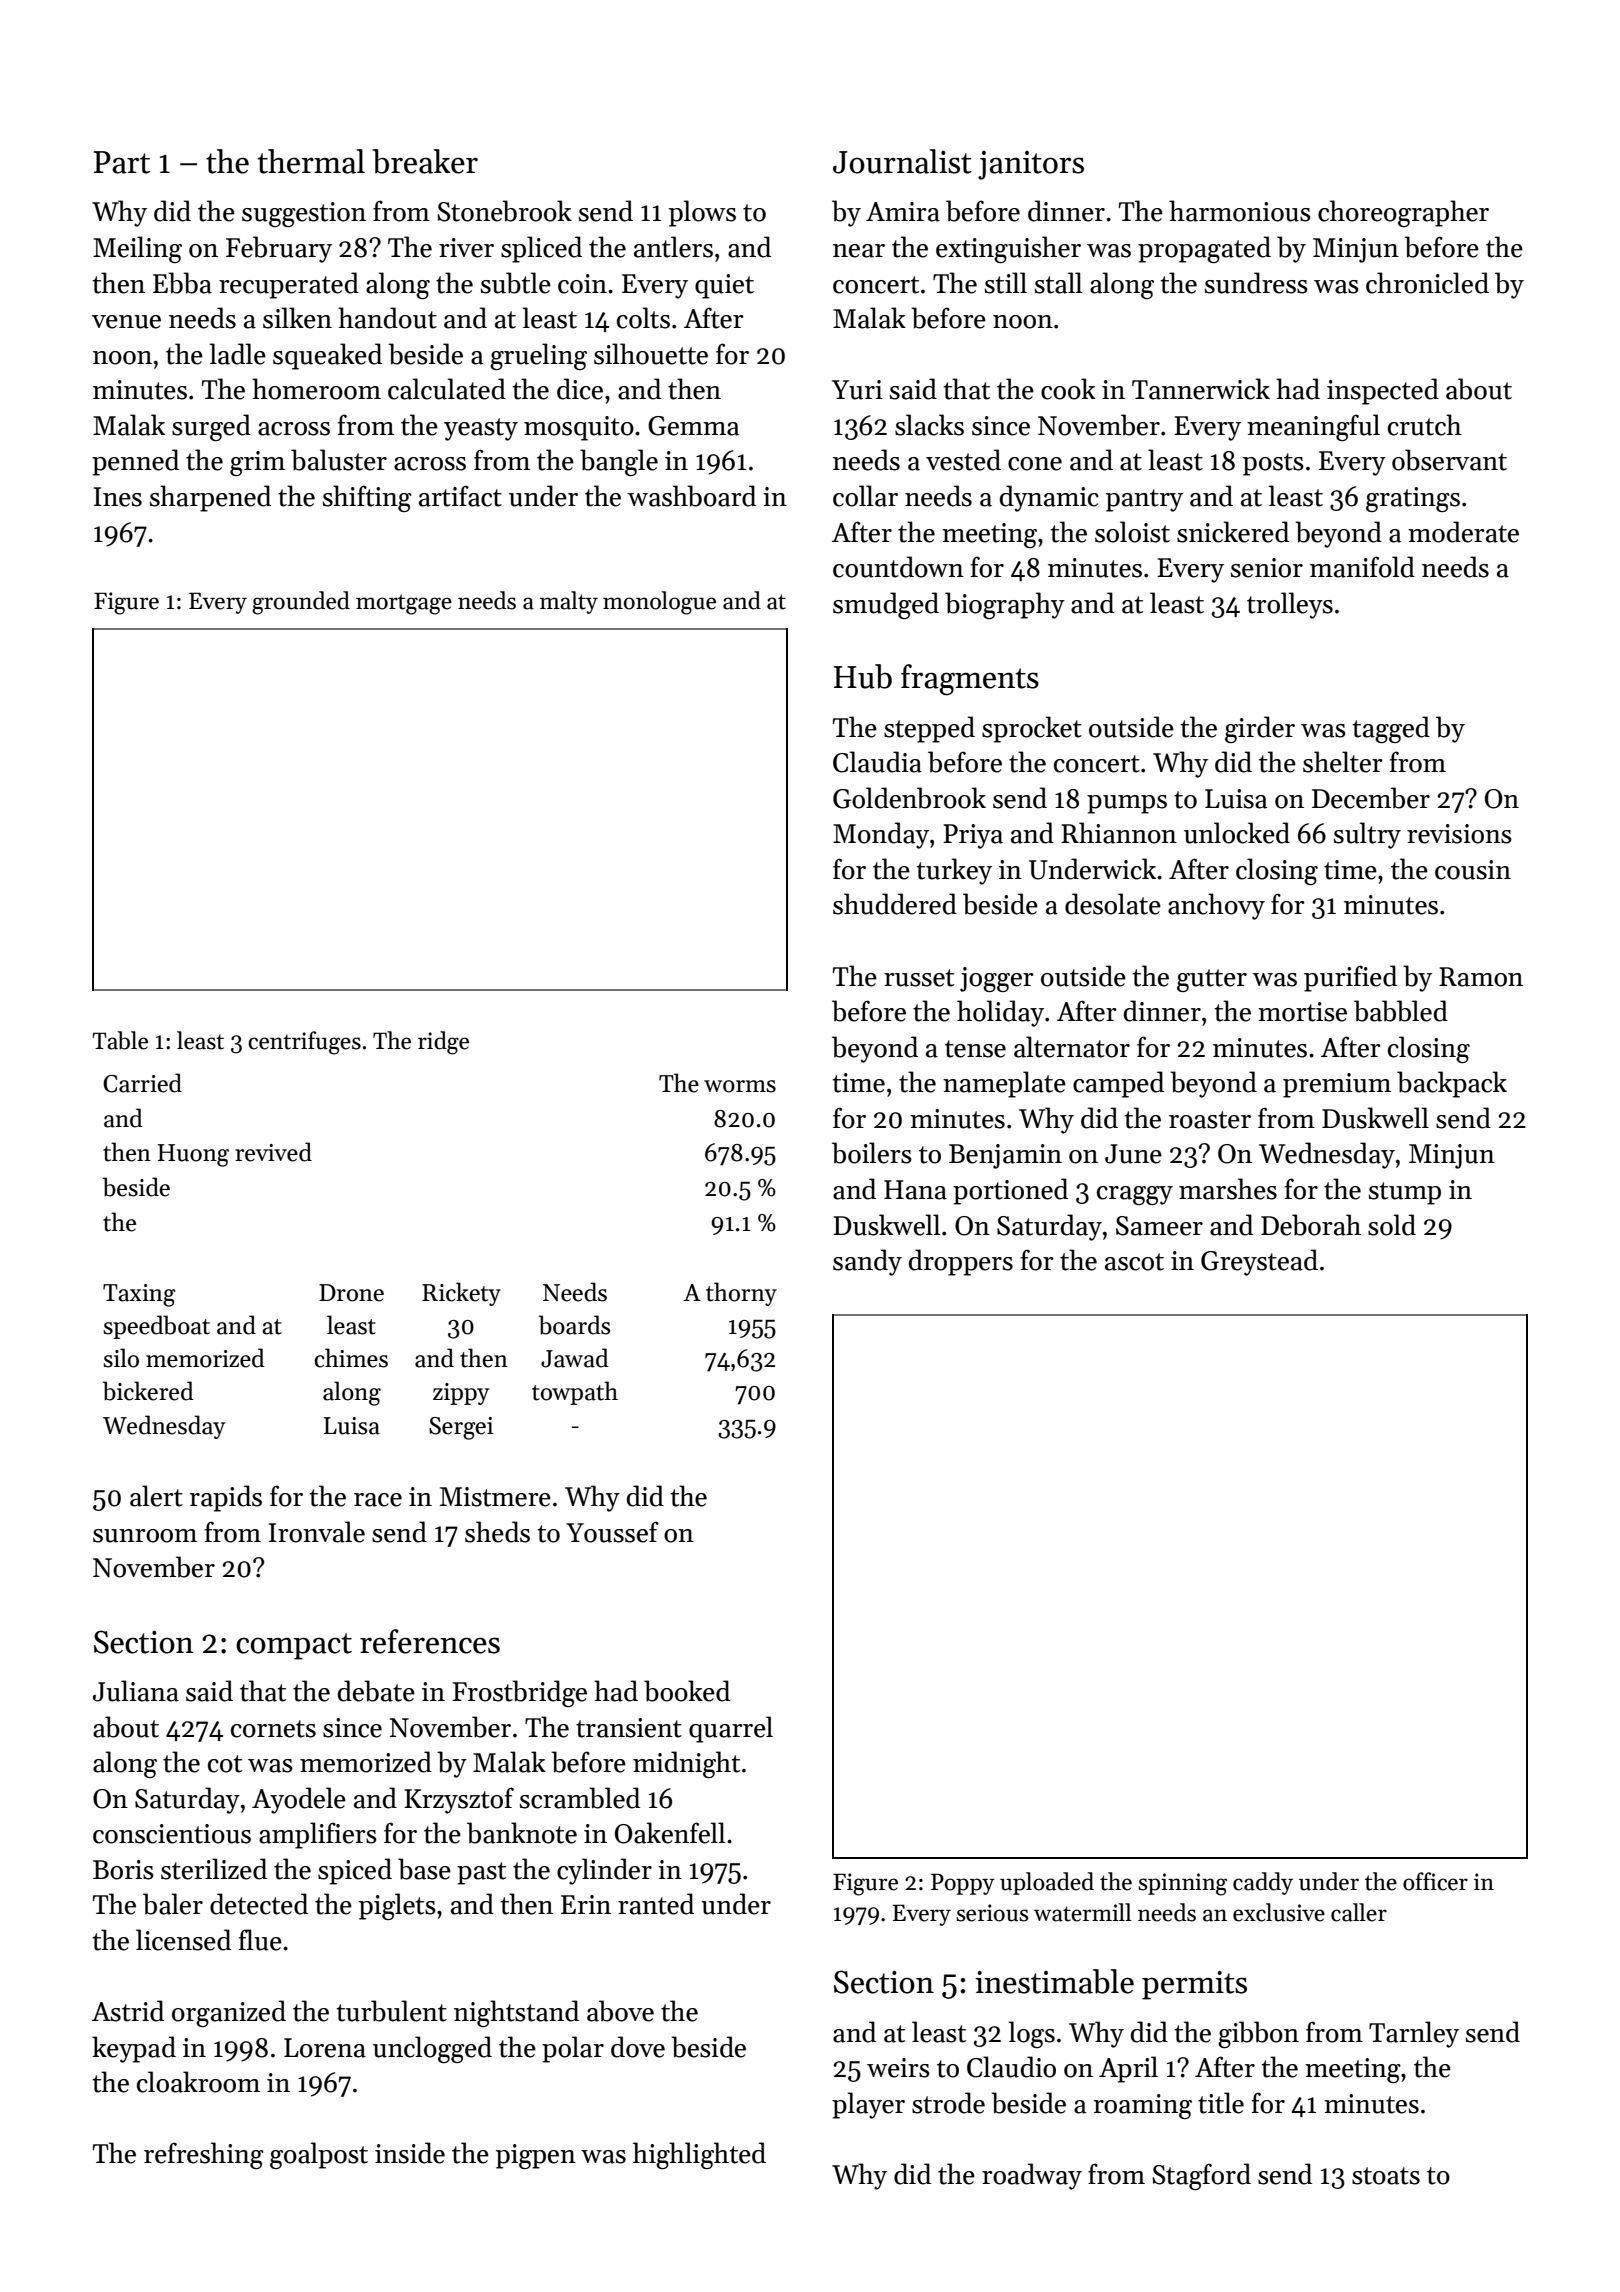  Describe the element at coordinates (867, 1262) in the page. I see `sandy` at that location.
